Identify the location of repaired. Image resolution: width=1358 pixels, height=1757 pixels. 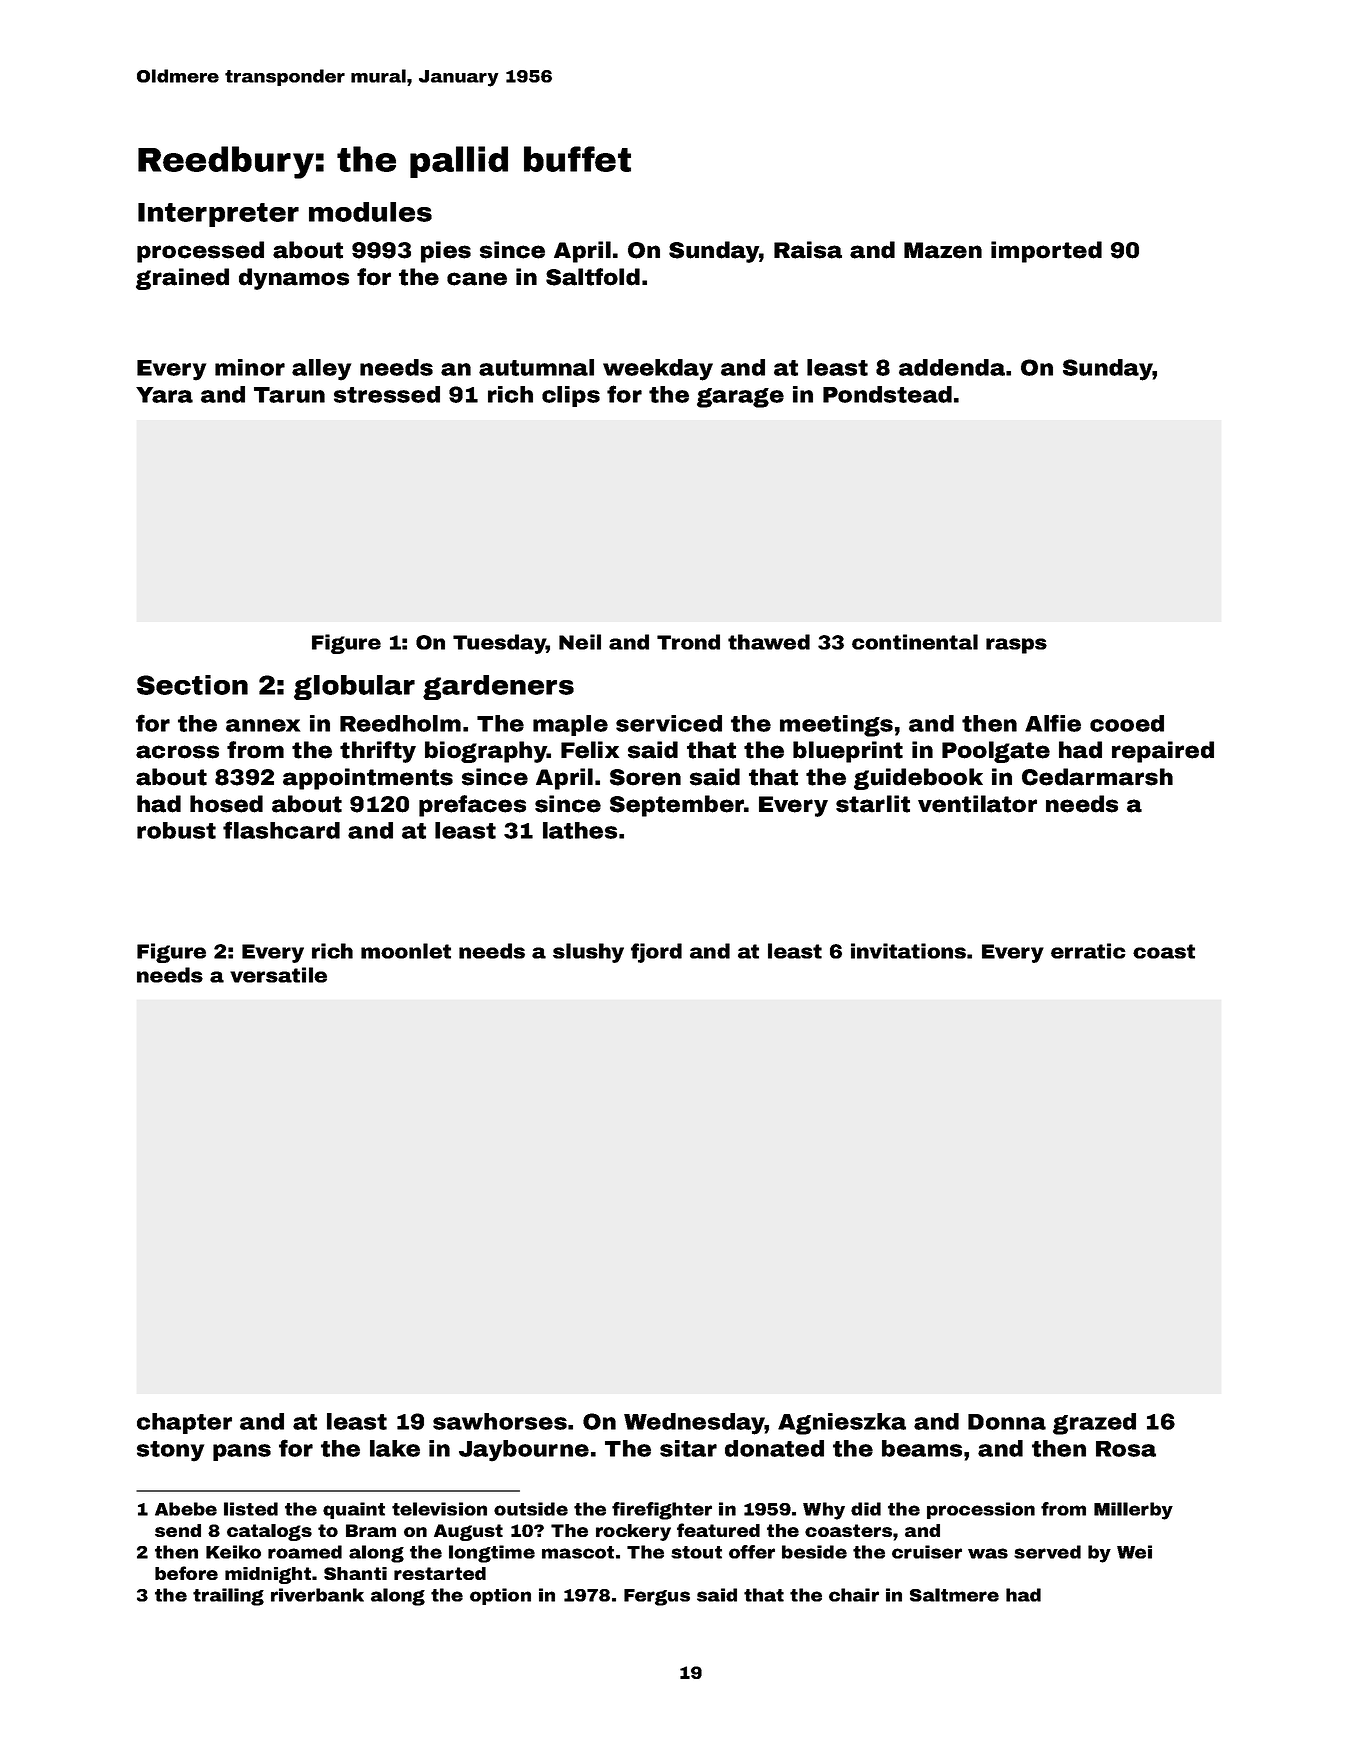
(1163, 752).
